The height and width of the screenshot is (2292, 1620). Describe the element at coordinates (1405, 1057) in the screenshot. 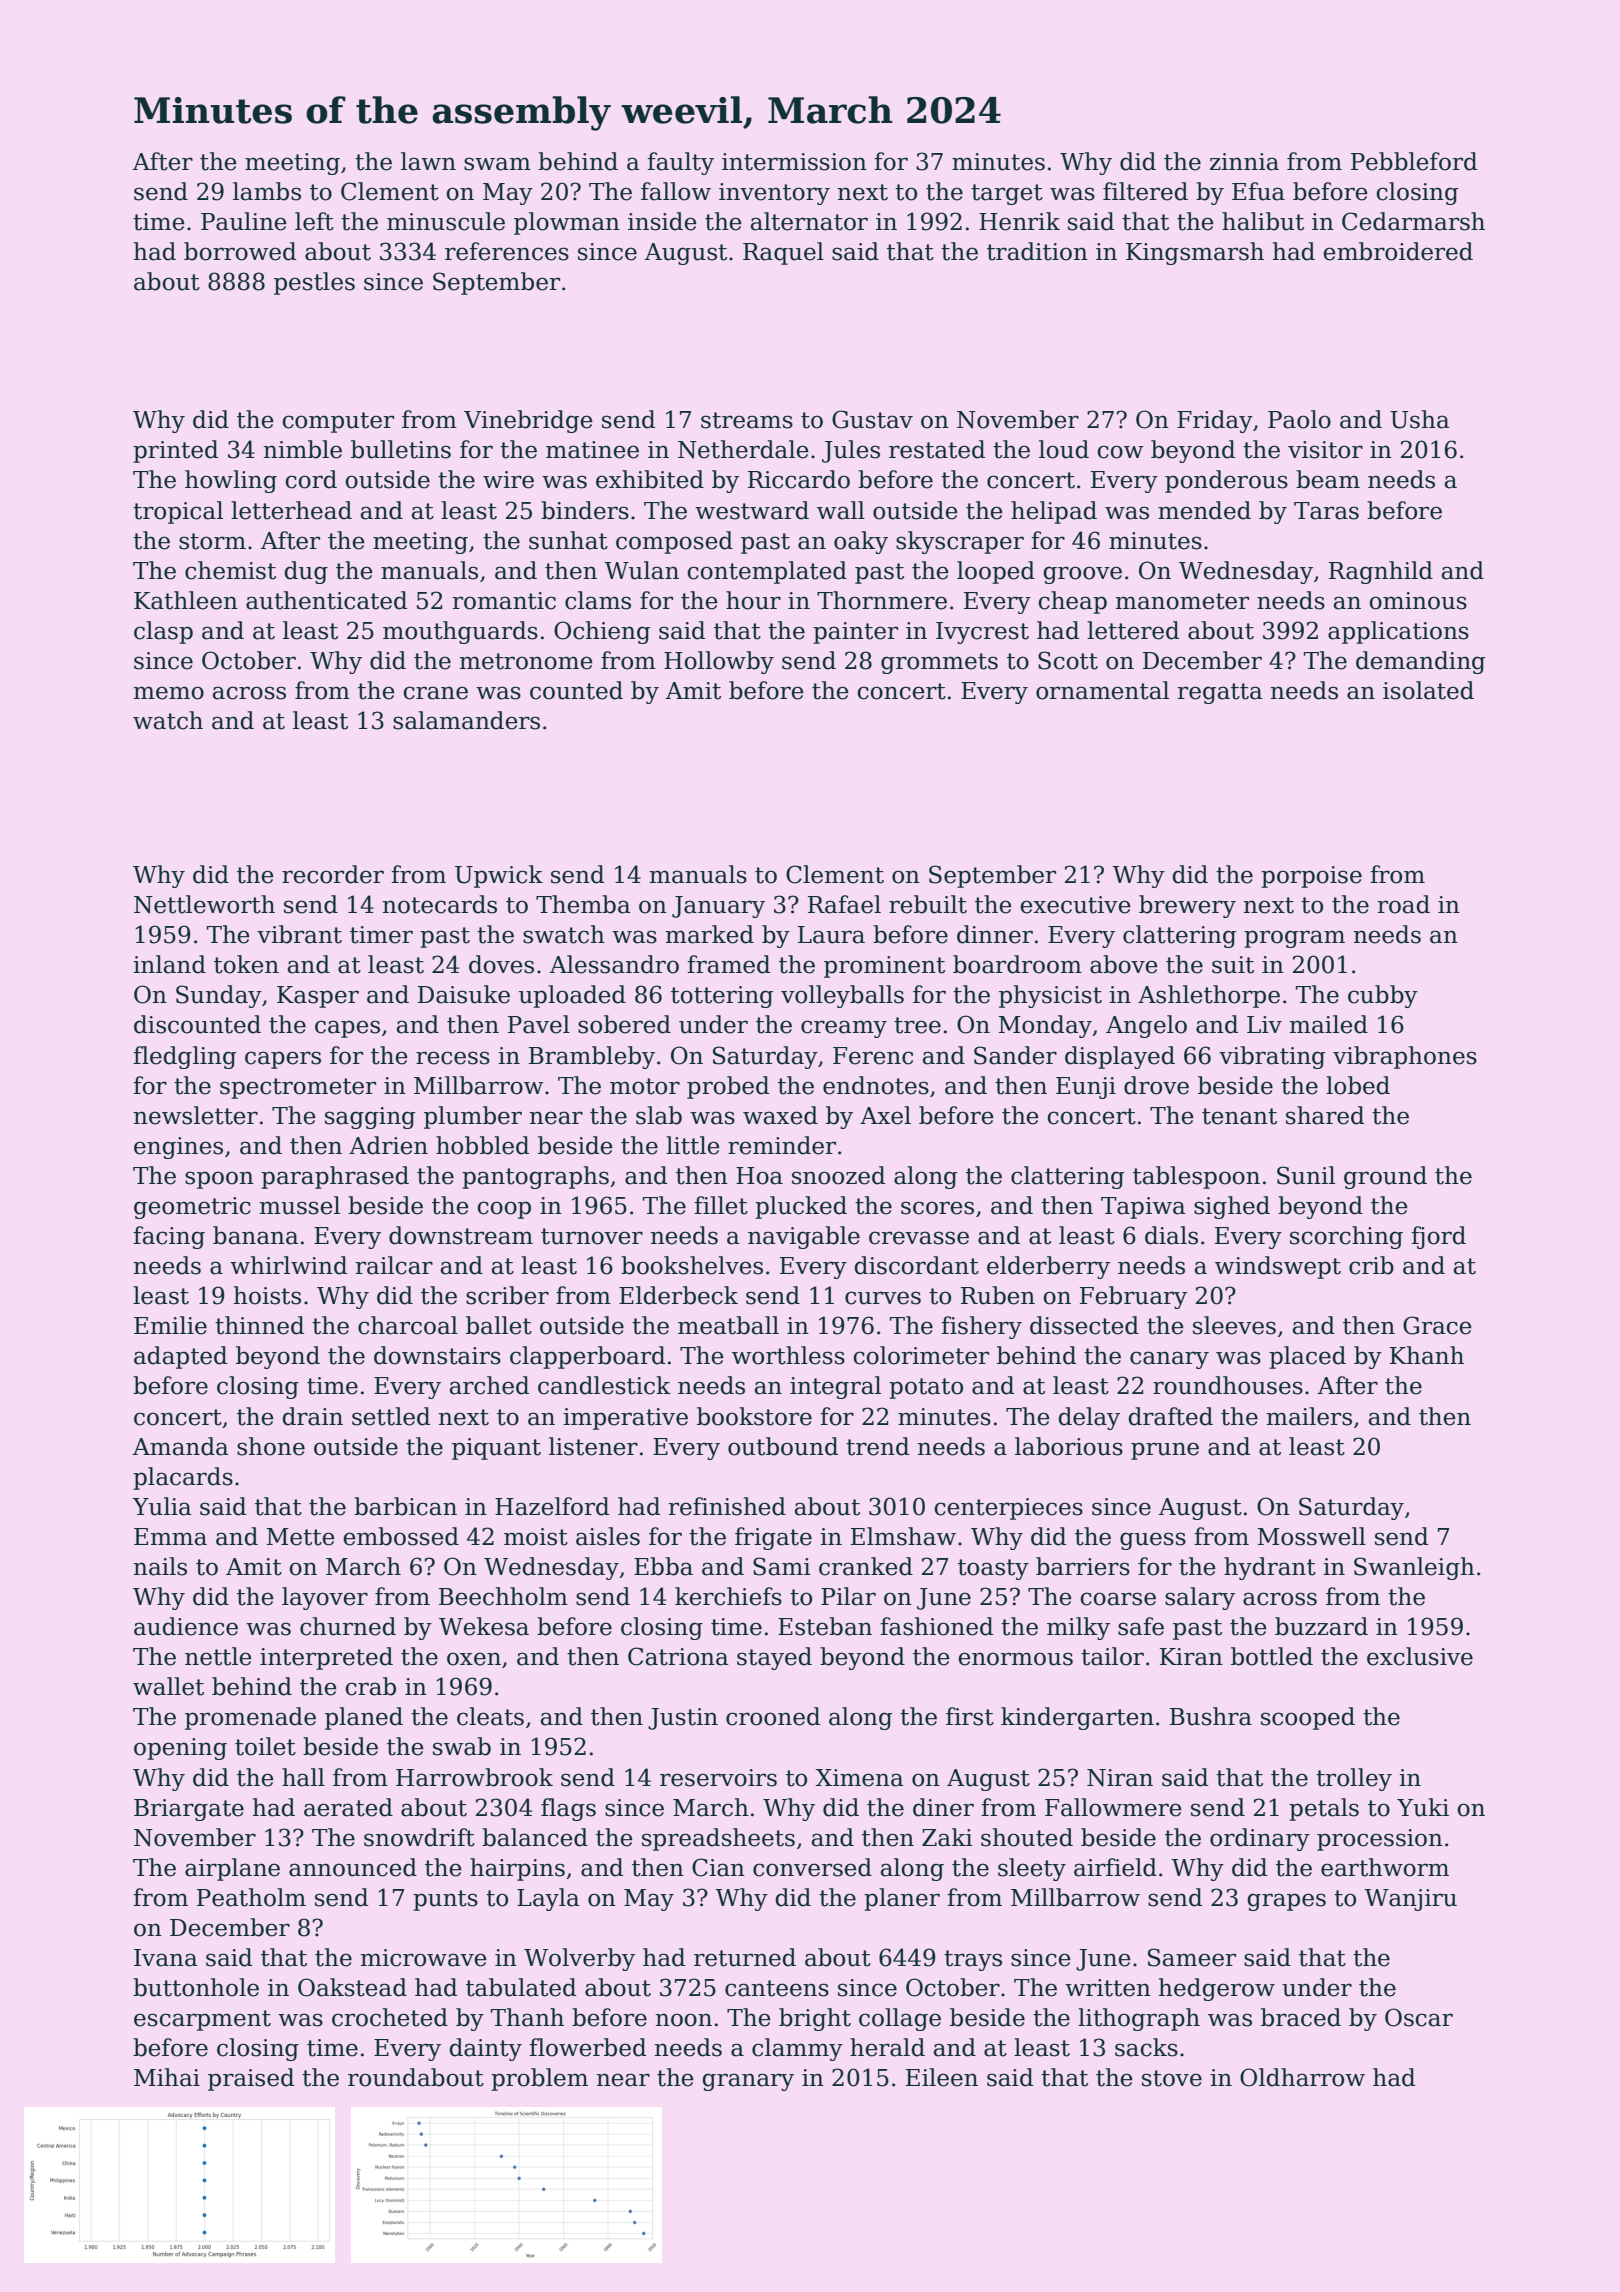

I see `vibraphones` at that location.
